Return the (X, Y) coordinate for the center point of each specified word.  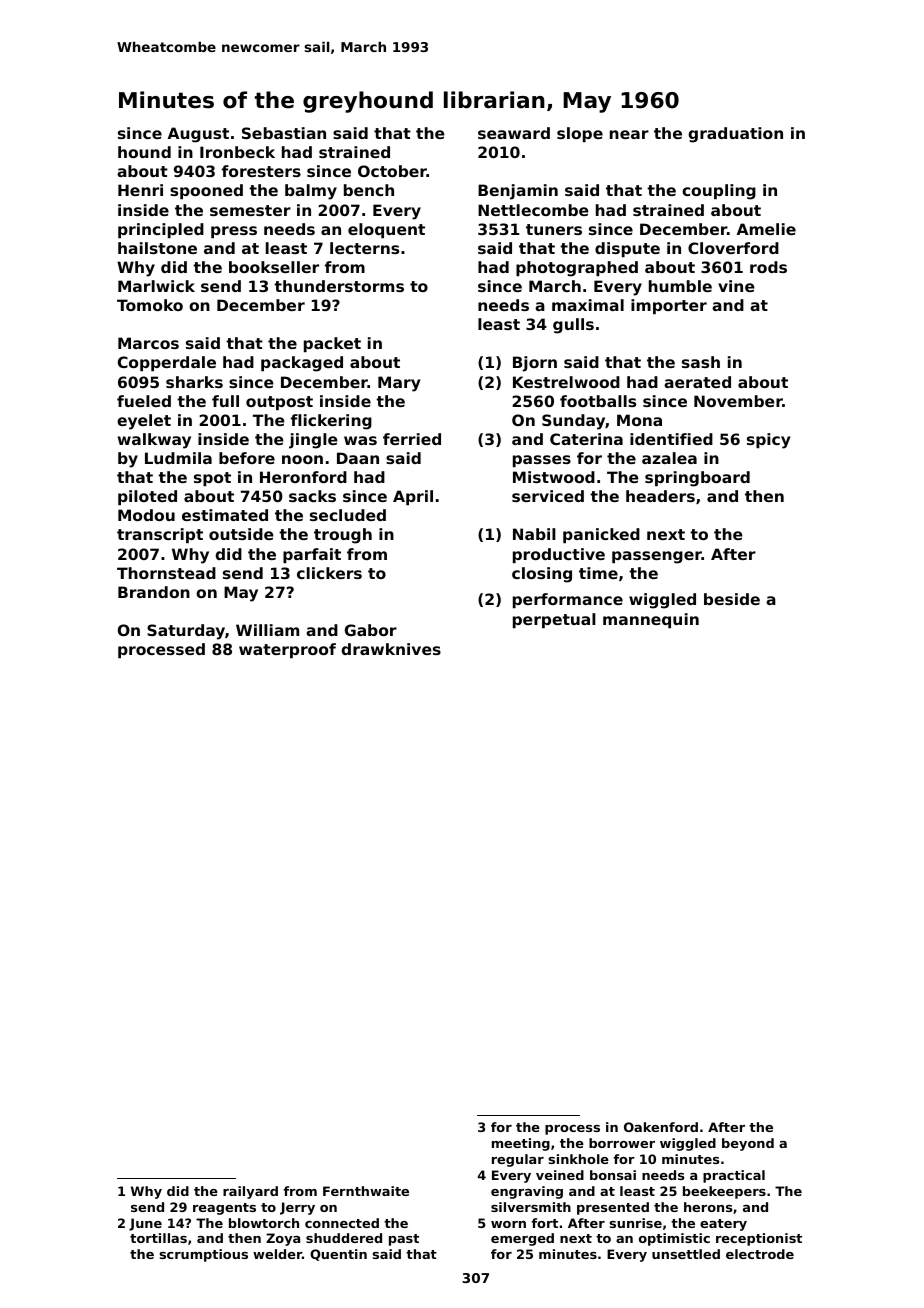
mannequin (651, 620)
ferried (412, 439)
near (629, 134)
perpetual (554, 620)
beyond (748, 1144)
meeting (521, 1144)
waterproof (287, 650)
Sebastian (284, 133)
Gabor (371, 630)
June (145, 1224)
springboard (697, 479)
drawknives (391, 649)
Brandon (154, 592)
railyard (250, 1192)
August (198, 135)
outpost (279, 403)
